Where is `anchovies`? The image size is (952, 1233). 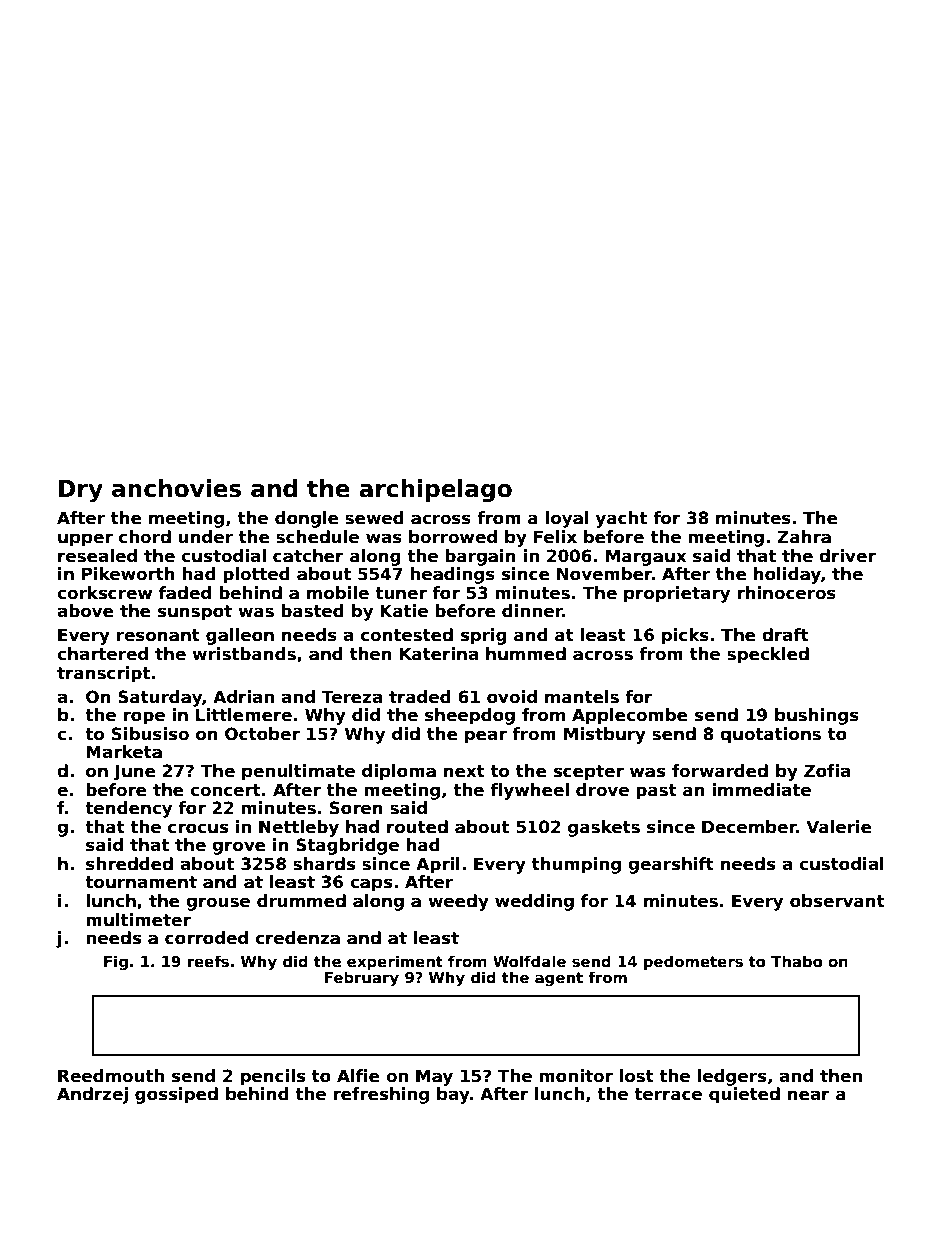
anchovies is located at coordinates (176, 488).
